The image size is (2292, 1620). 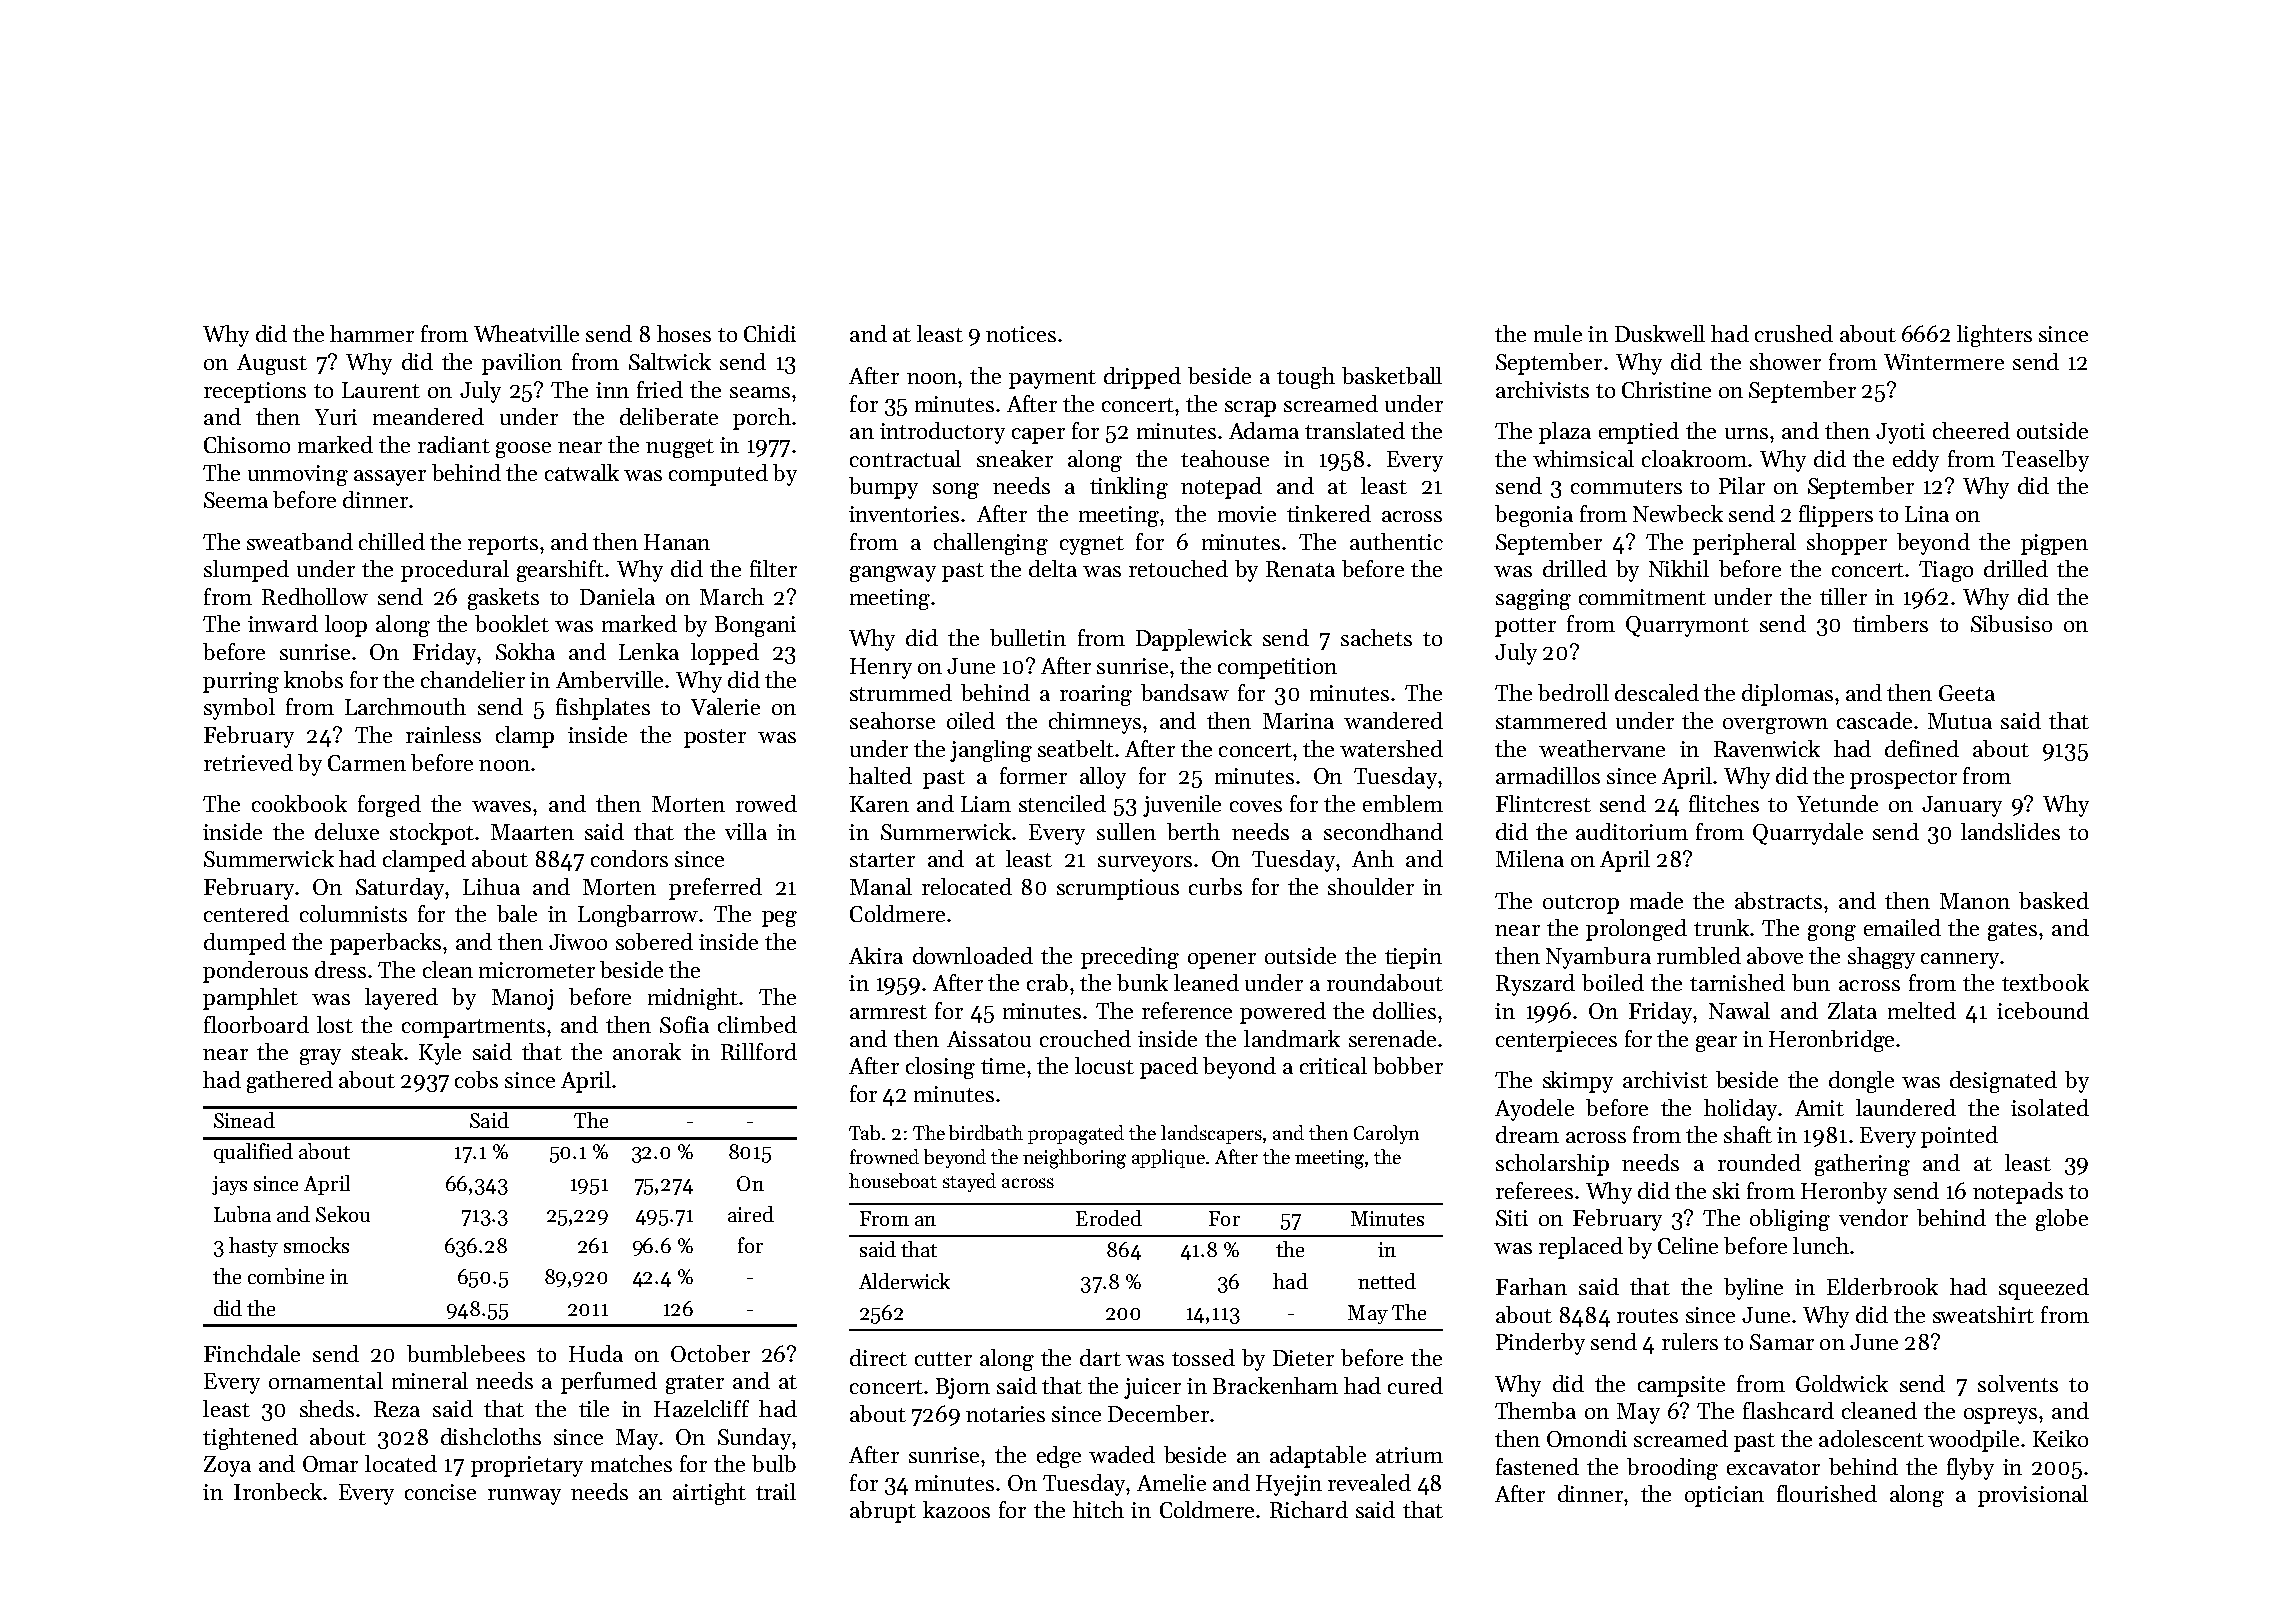 What do you see at coordinates (1672, 1469) in the screenshot?
I see `brooding` at bounding box center [1672, 1469].
